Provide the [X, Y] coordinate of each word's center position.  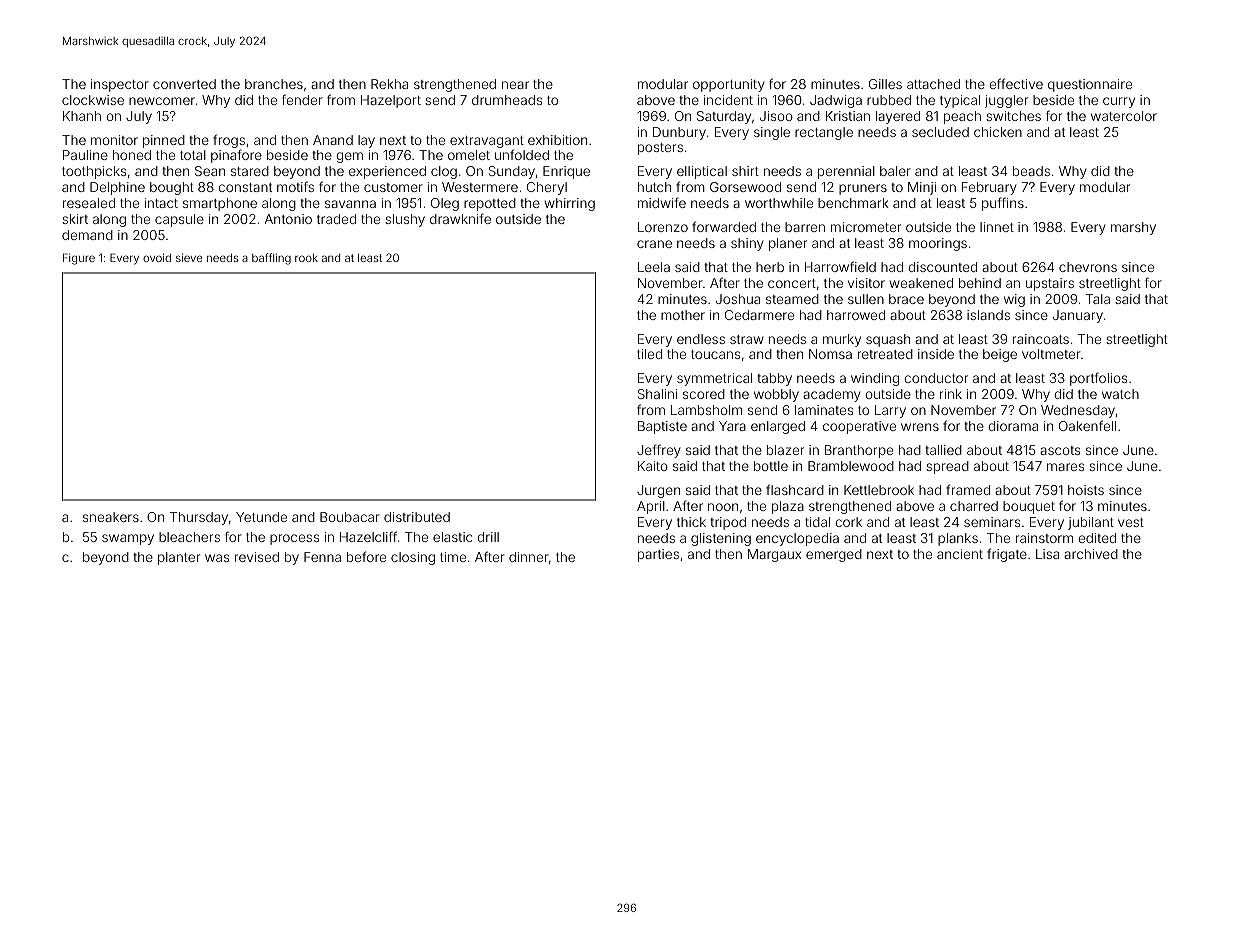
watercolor [1124, 116]
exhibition [557, 140]
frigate [1007, 555]
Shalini [657, 394]
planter [179, 558]
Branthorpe [859, 451]
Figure [79, 259]
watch [1120, 394]
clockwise [93, 100]
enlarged [778, 427]
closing [413, 558]
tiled [649, 354]
